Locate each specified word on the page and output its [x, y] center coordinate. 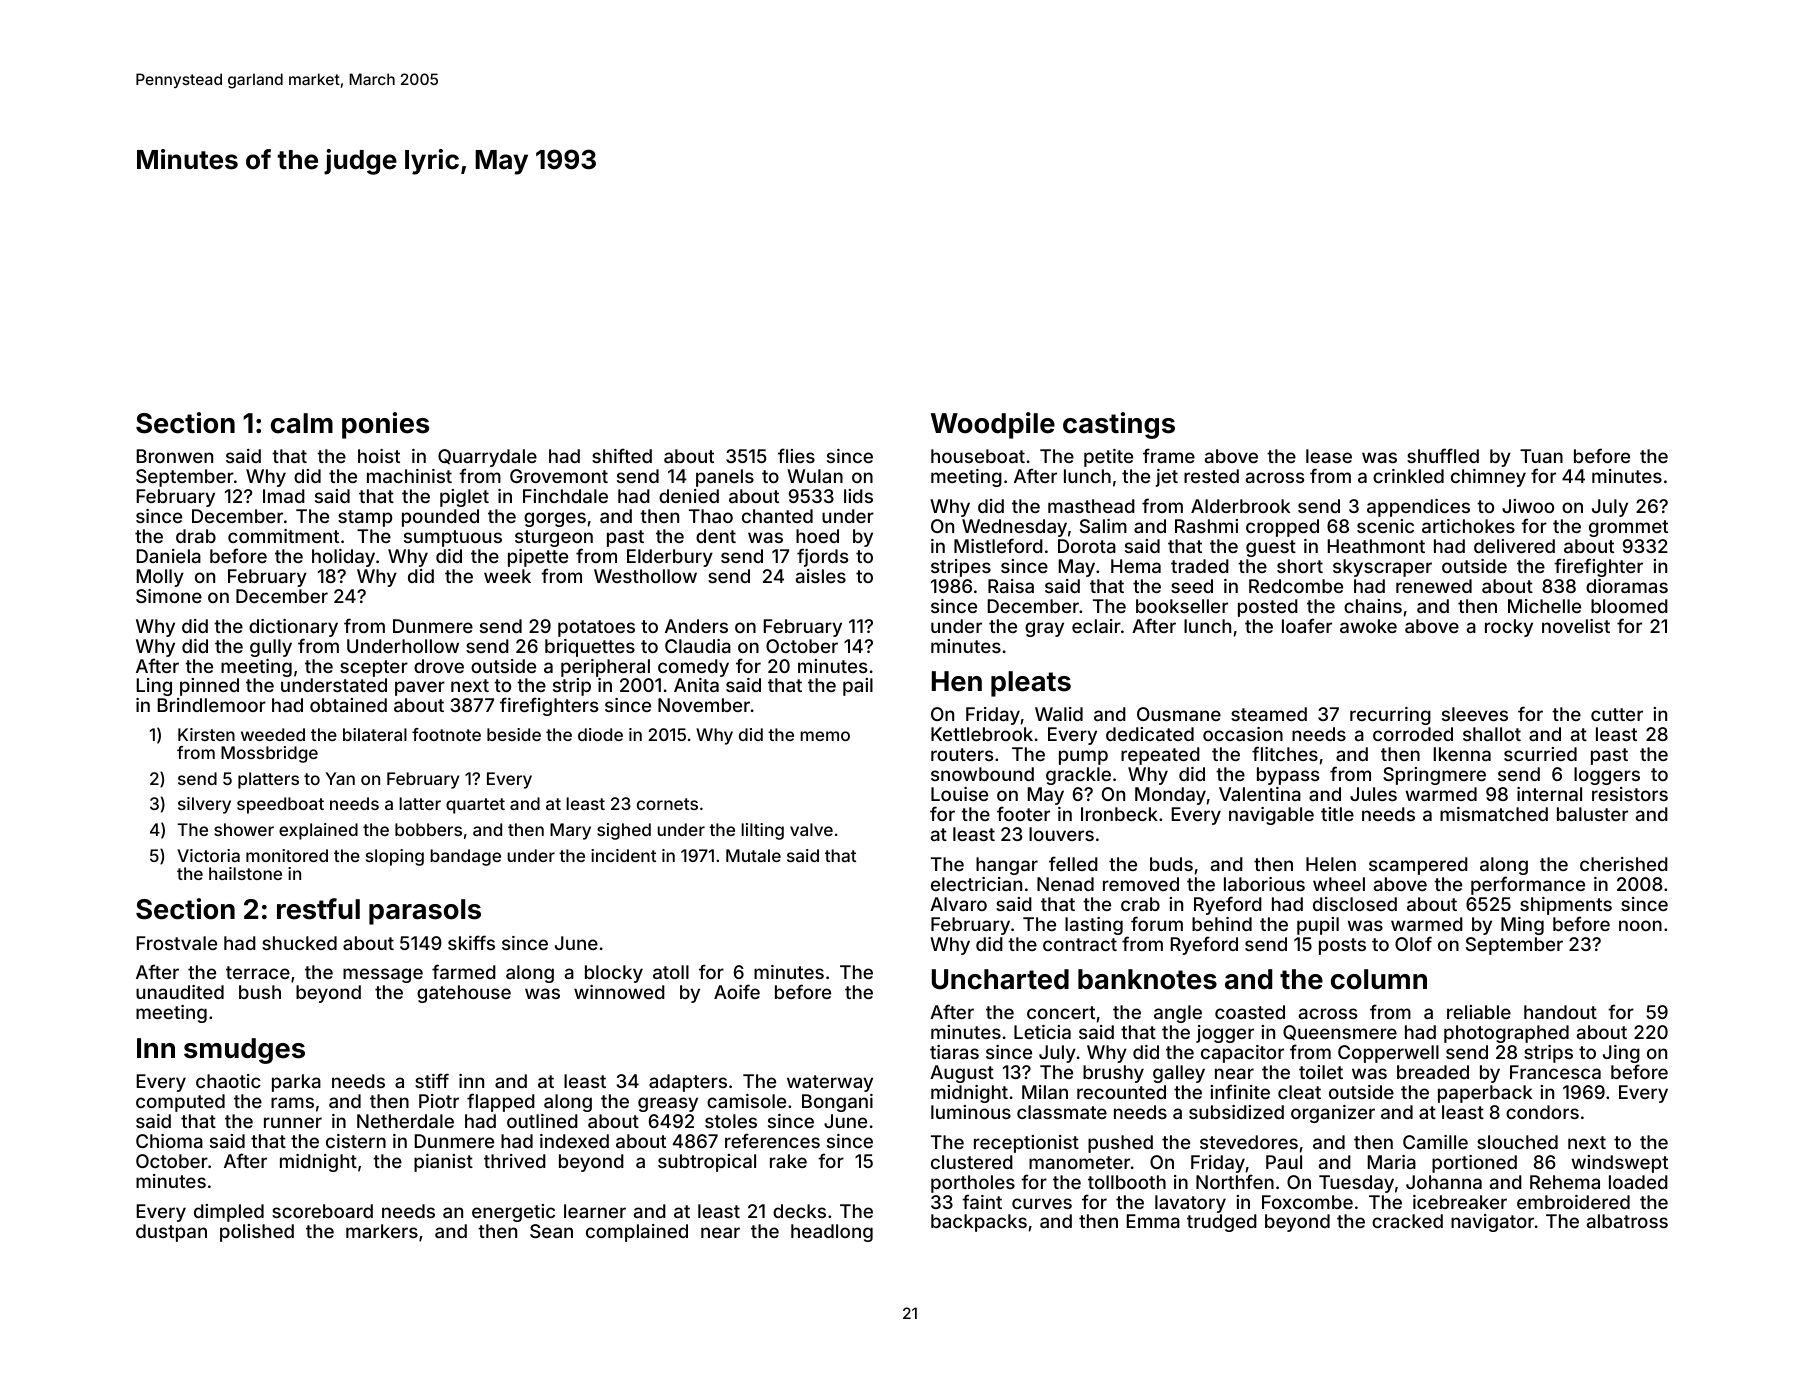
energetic [513, 1213]
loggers [1607, 776]
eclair [1096, 626]
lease [1329, 456]
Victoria [208, 855]
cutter [1617, 714]
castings [1119, 425]
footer [1023, 813]
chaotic [228, 1081]
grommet [1628, 528]
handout [1560, 1012]
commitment [283, 536]
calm [302, 423]
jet [1166, 478]
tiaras [954, 1052]
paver [420, 688]
